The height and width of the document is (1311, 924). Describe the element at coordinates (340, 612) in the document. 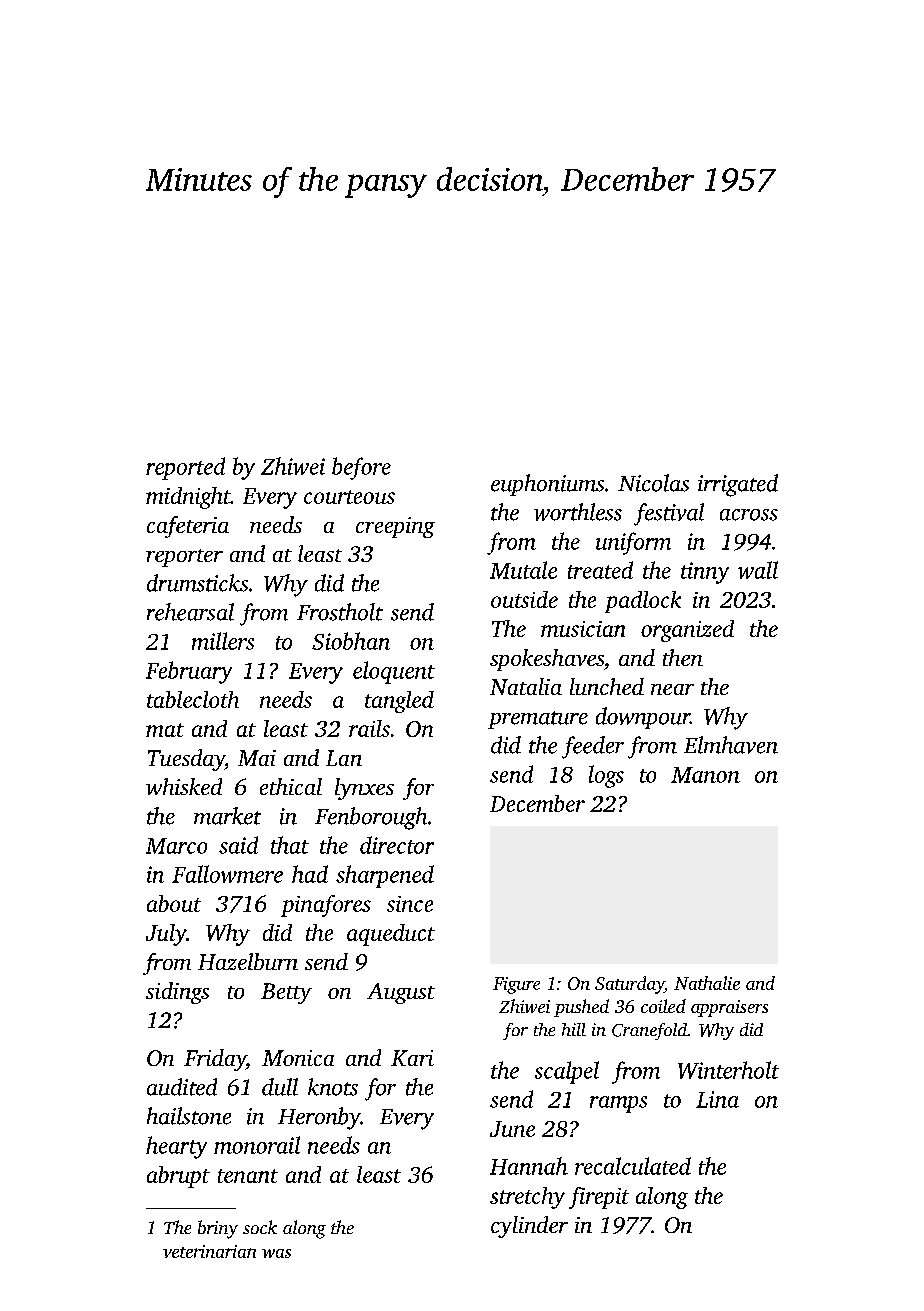

I see `Frostholt` at that location.
